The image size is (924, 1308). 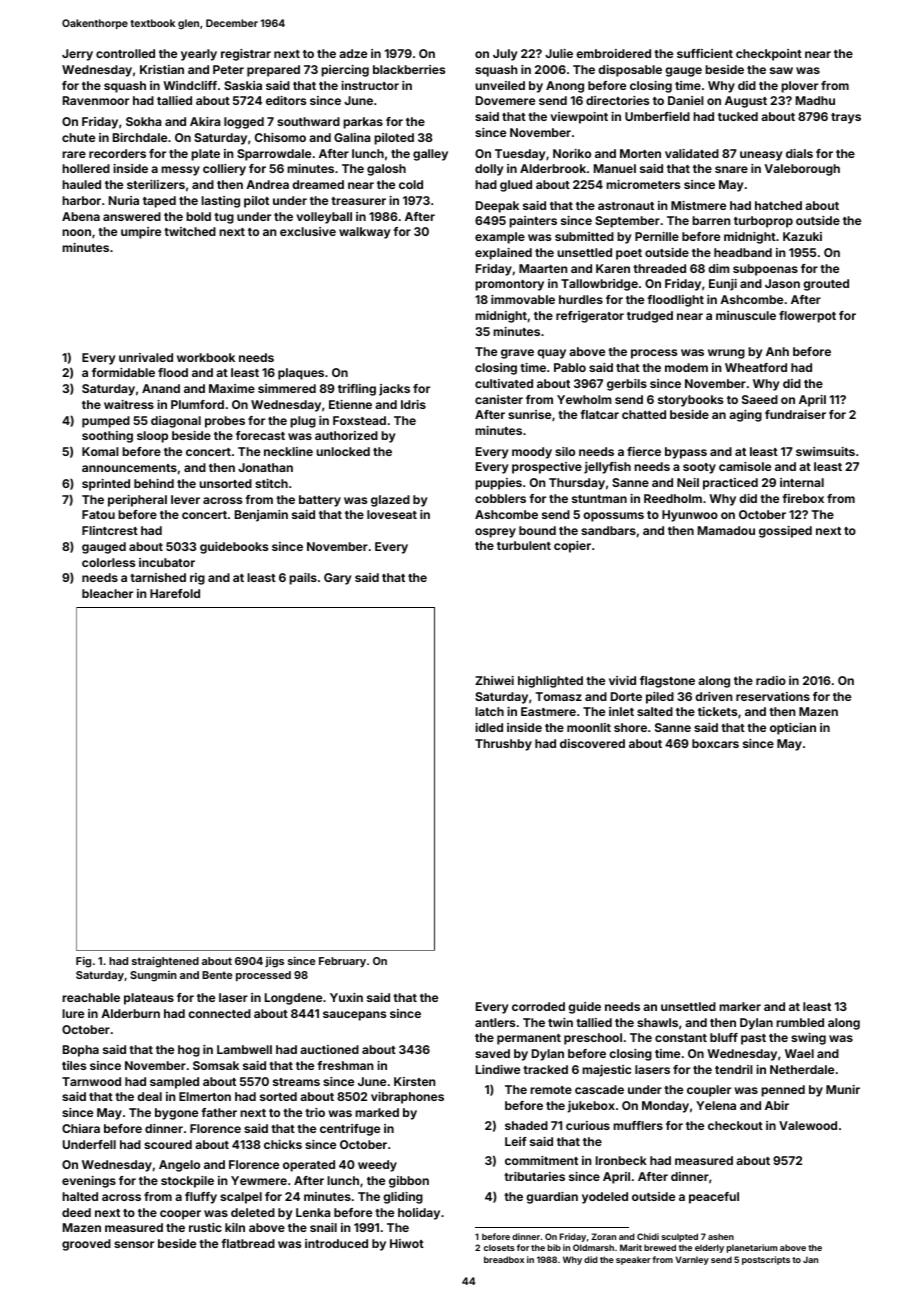 I want to click on adze, so click(x=353, y=53).
